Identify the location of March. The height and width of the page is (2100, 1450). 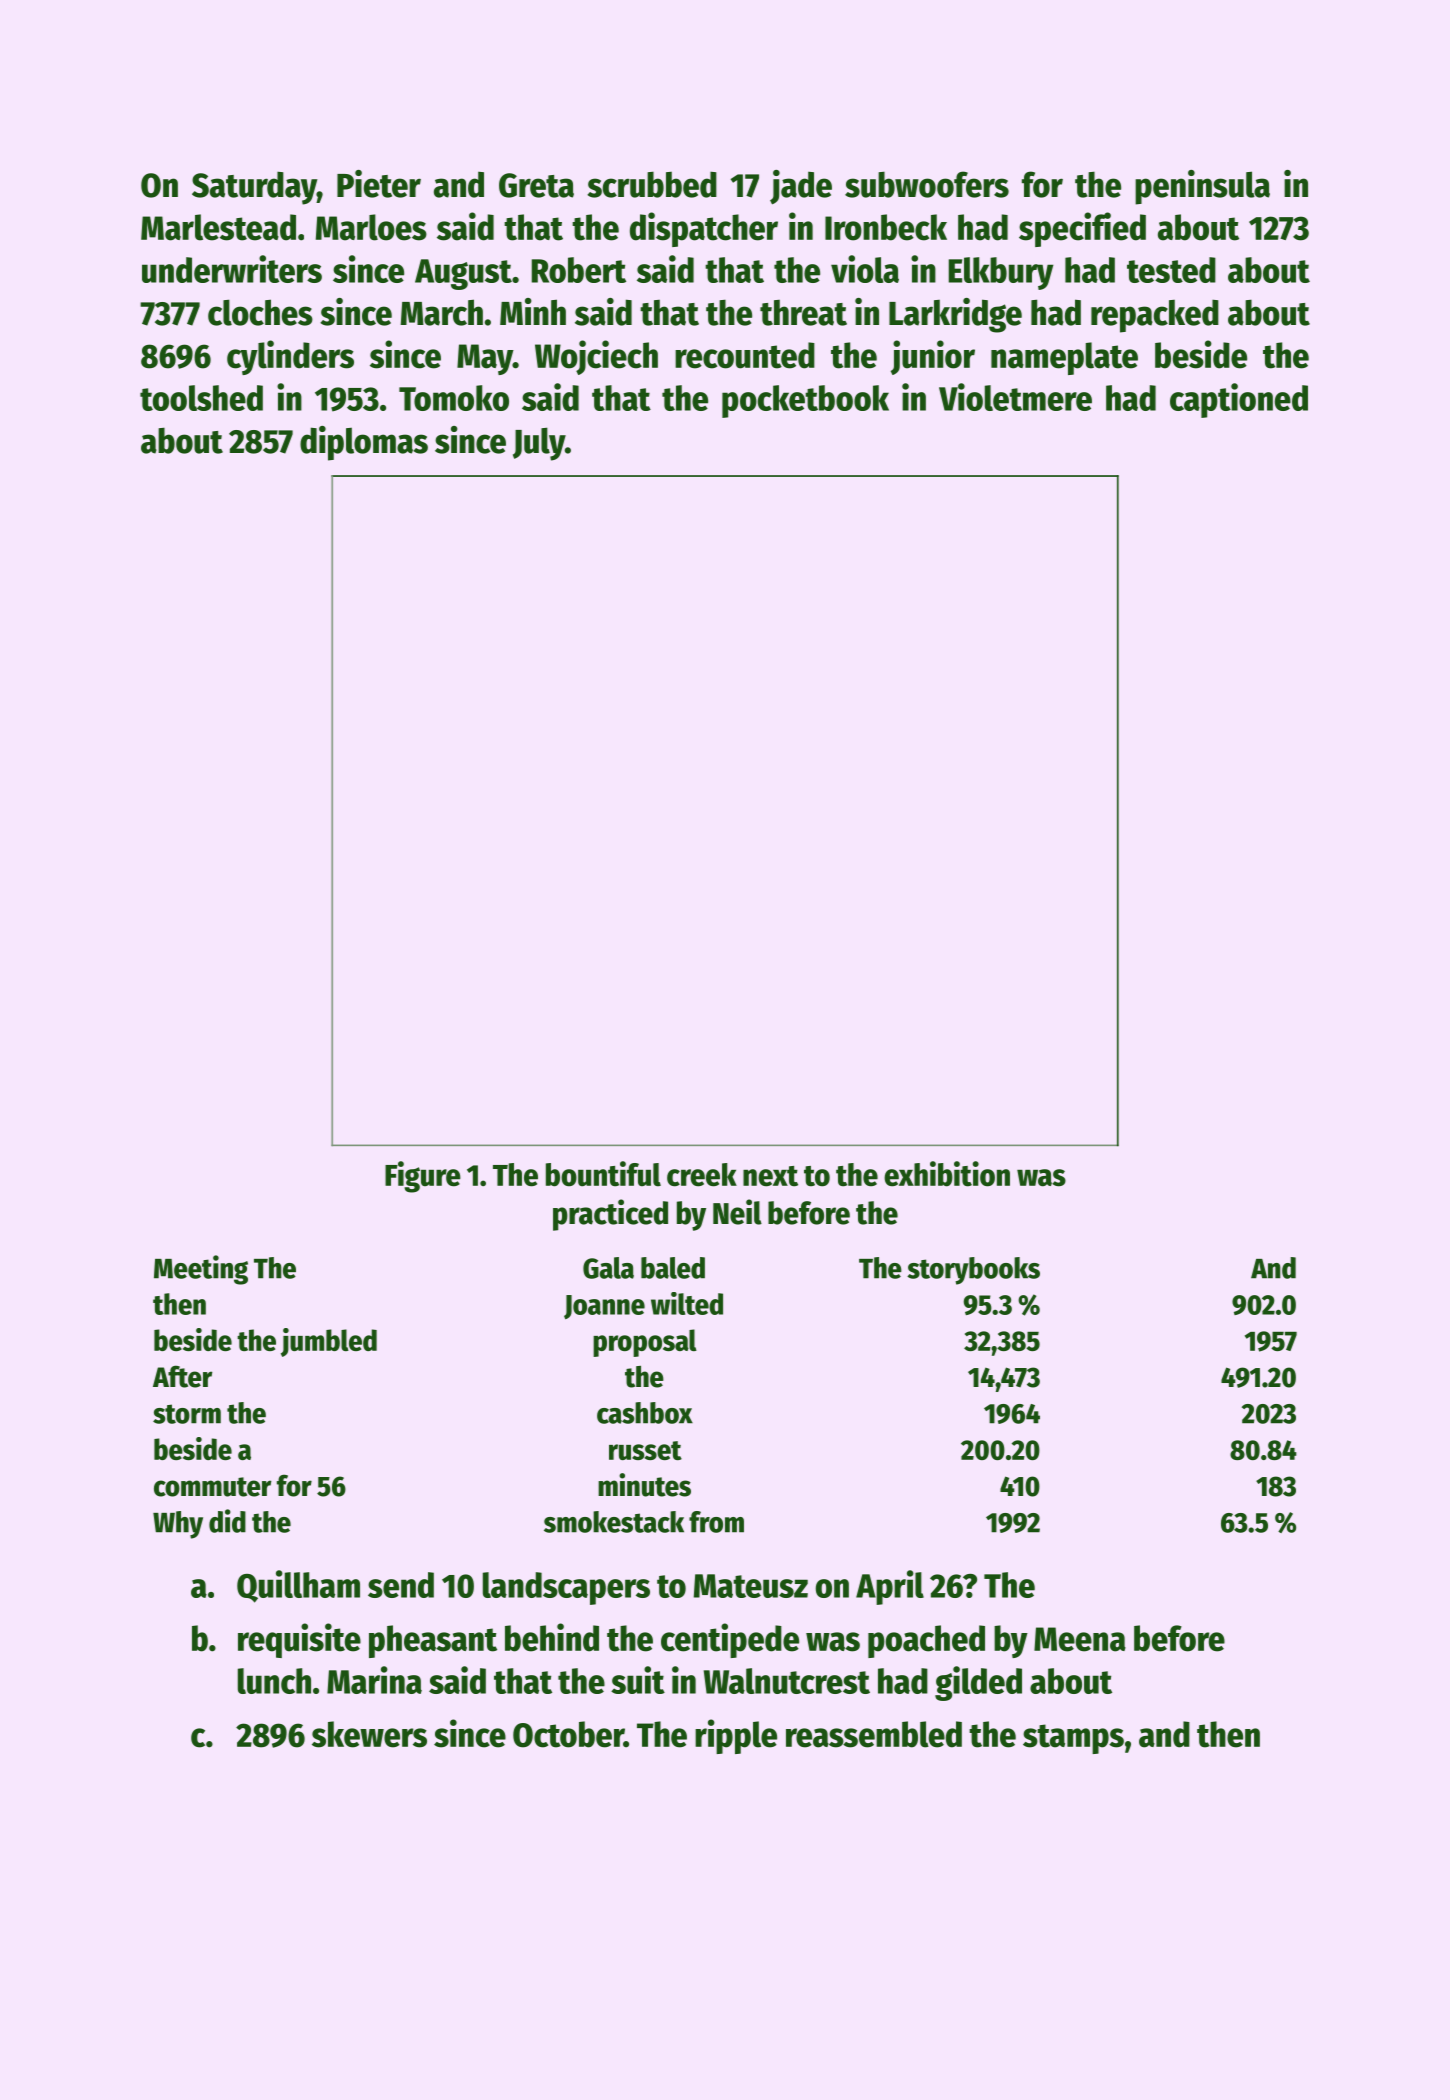
(441, 312).
